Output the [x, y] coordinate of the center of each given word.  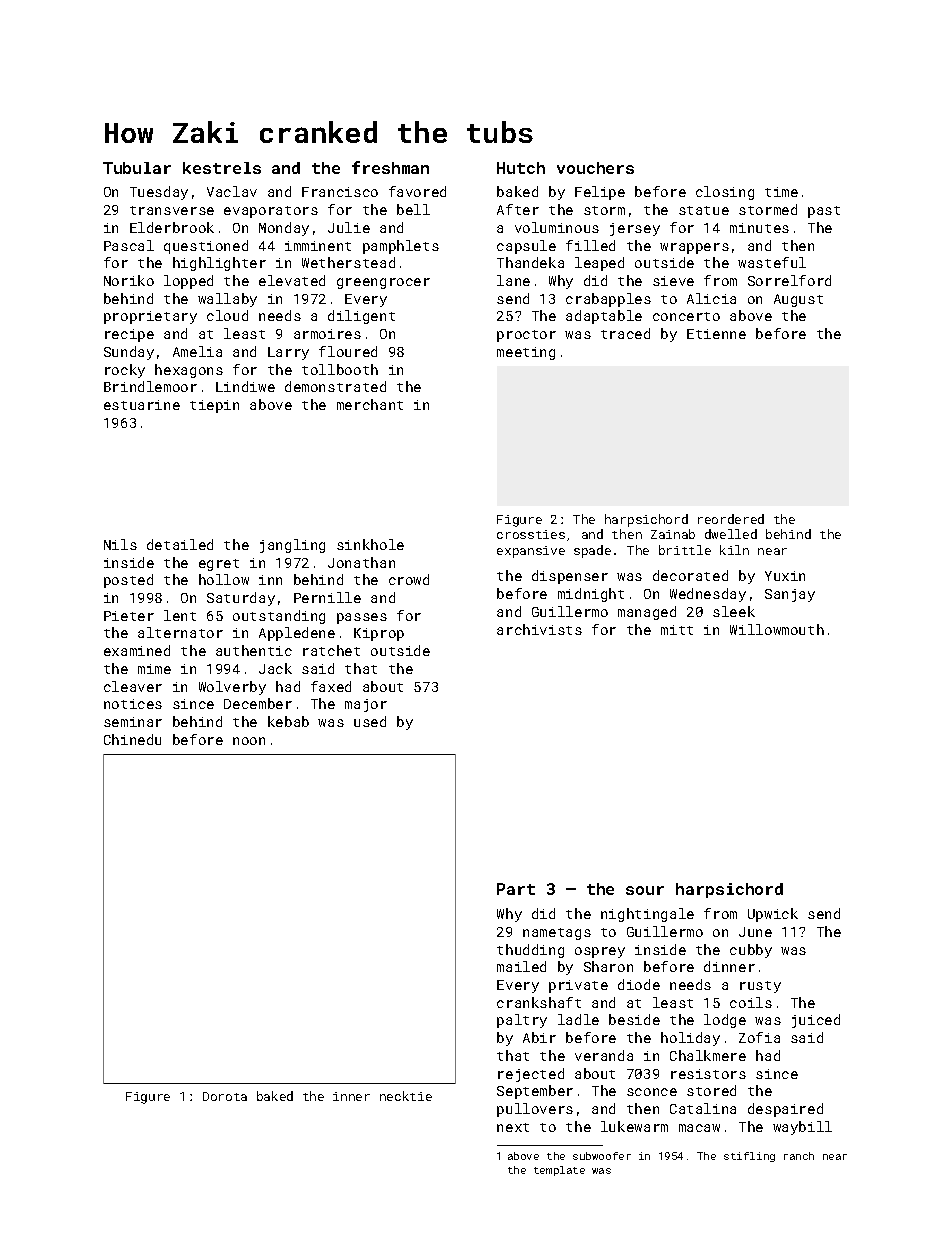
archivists [539, 629]
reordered [731, 519]
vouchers [595, 168]
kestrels [222, 168]
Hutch [521, 168]
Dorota [225, 1096]
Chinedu [132, 739]
